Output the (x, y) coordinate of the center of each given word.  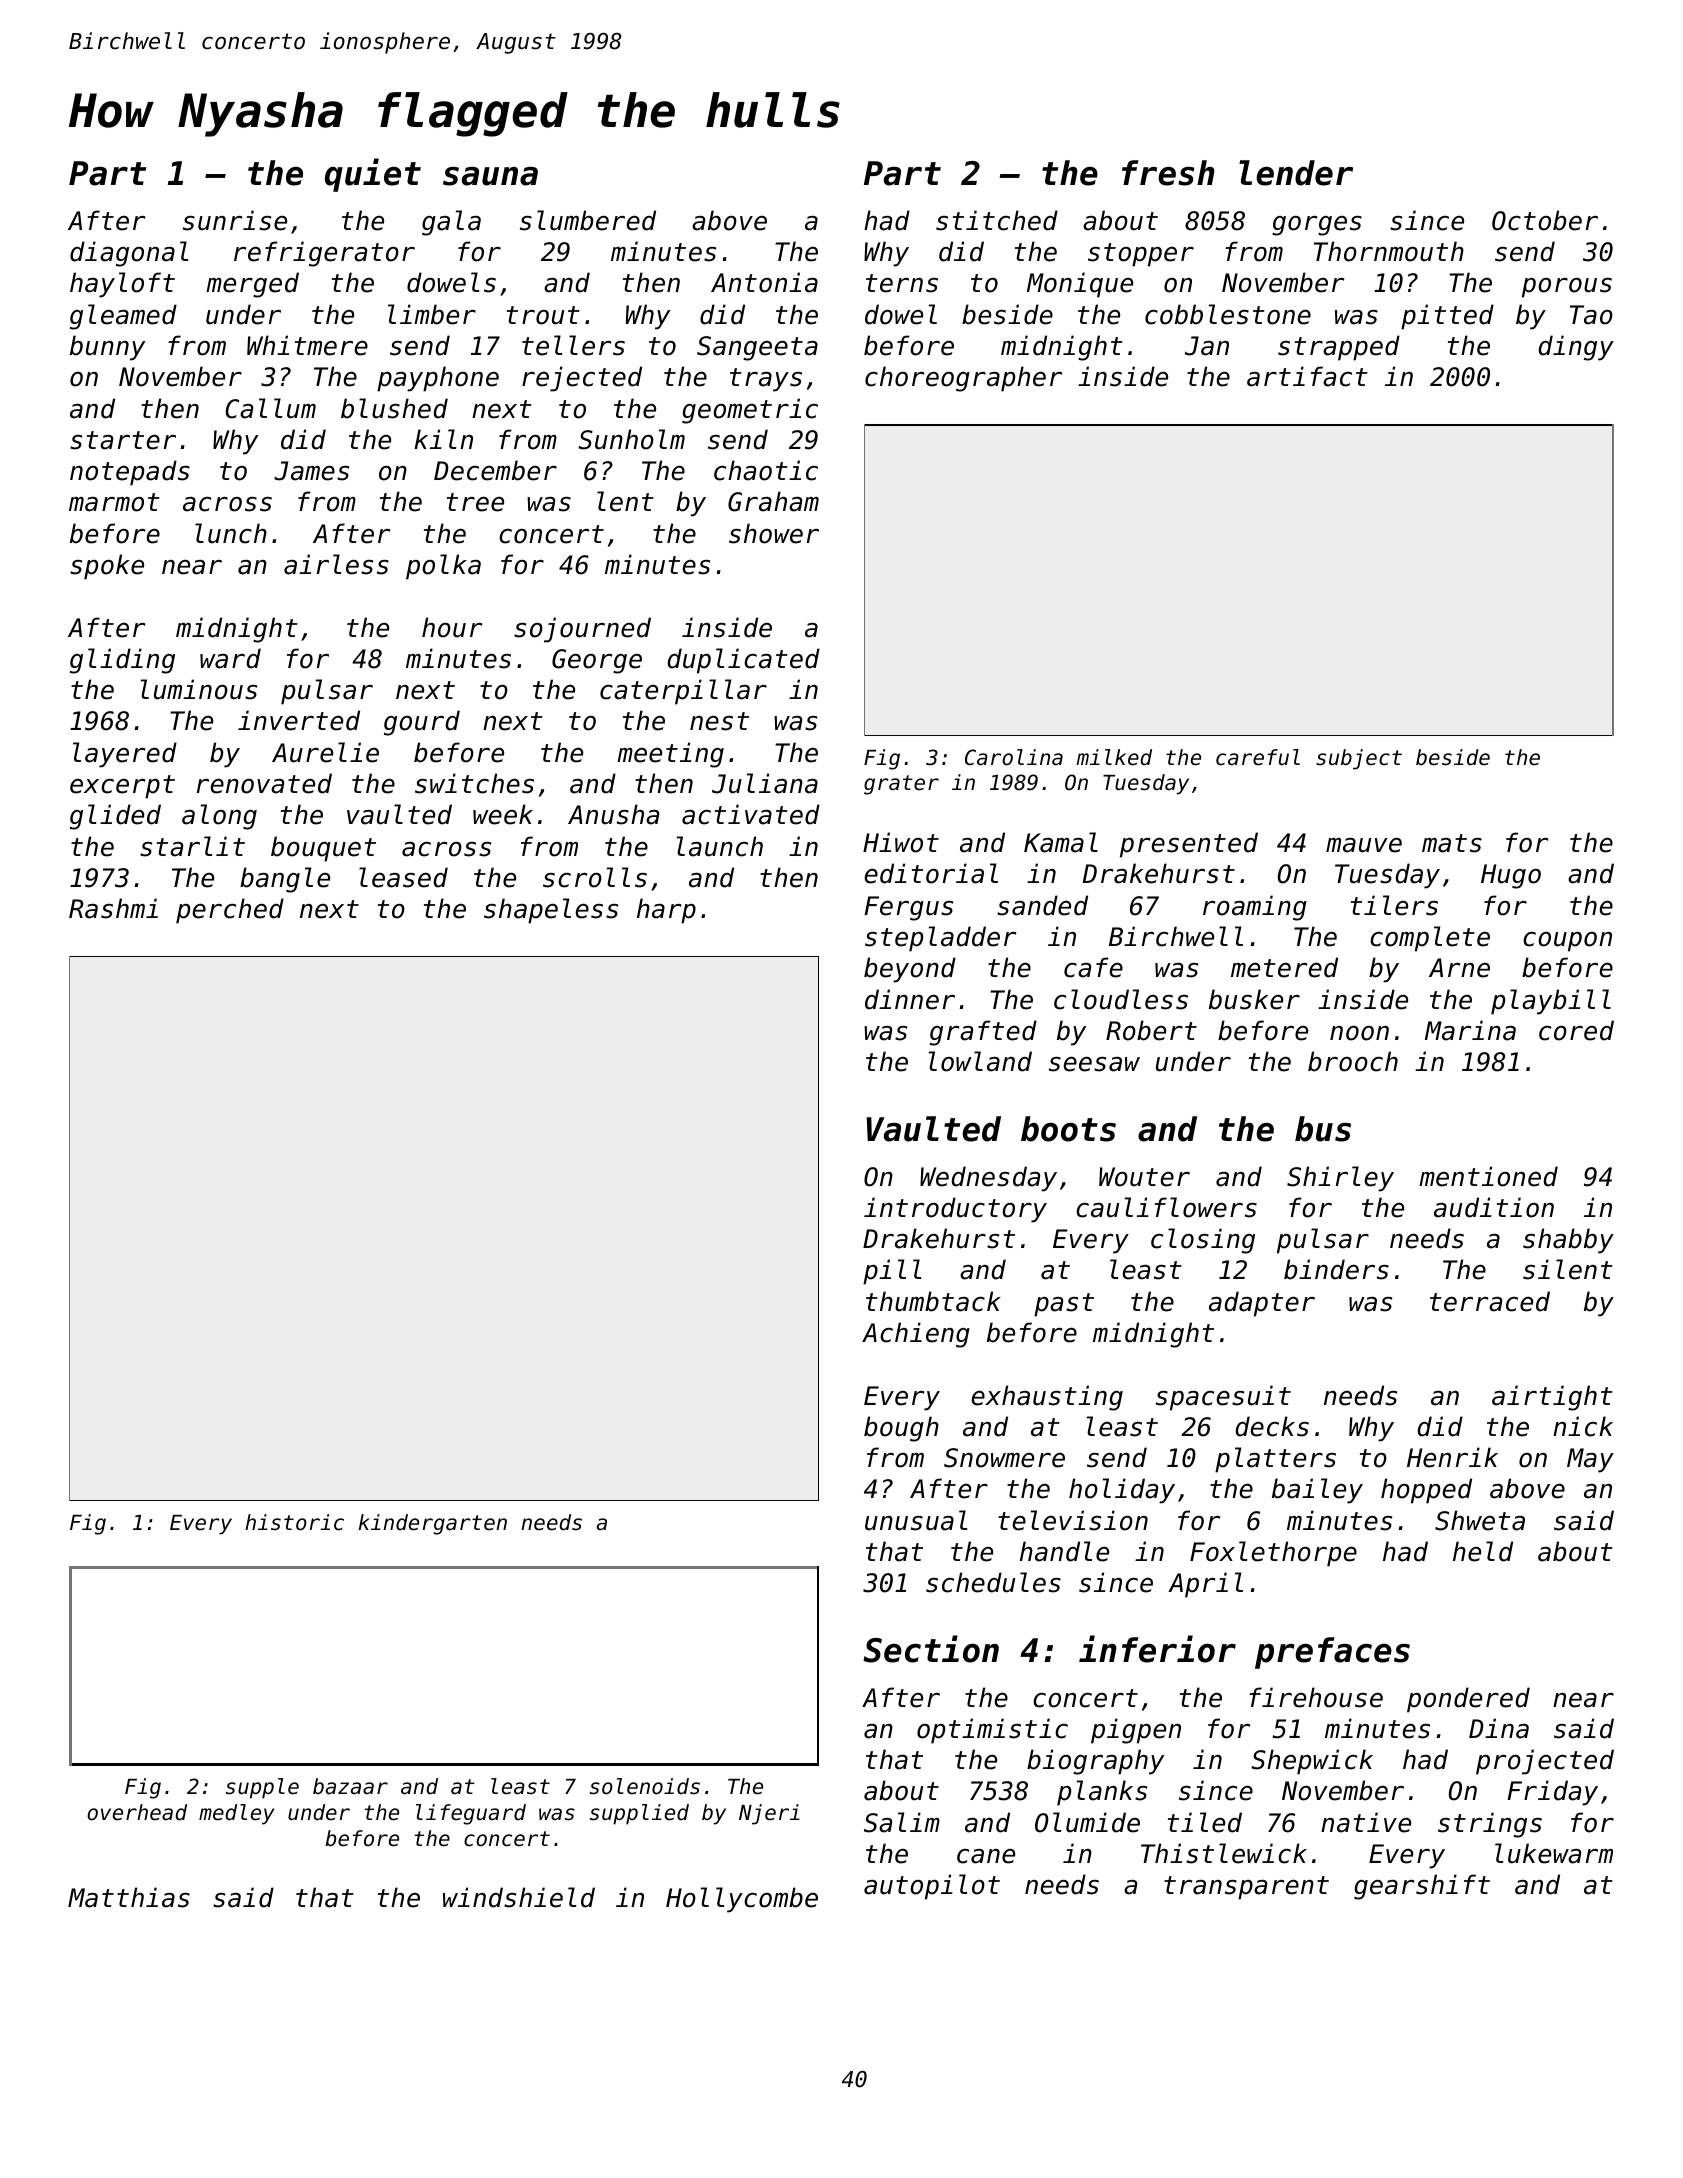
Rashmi (113, 908)
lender (1296, 173)
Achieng (916, 1335)
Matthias (129, 1897)
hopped (1426, 1491)
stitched (997, 220)
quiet (373, 175)
